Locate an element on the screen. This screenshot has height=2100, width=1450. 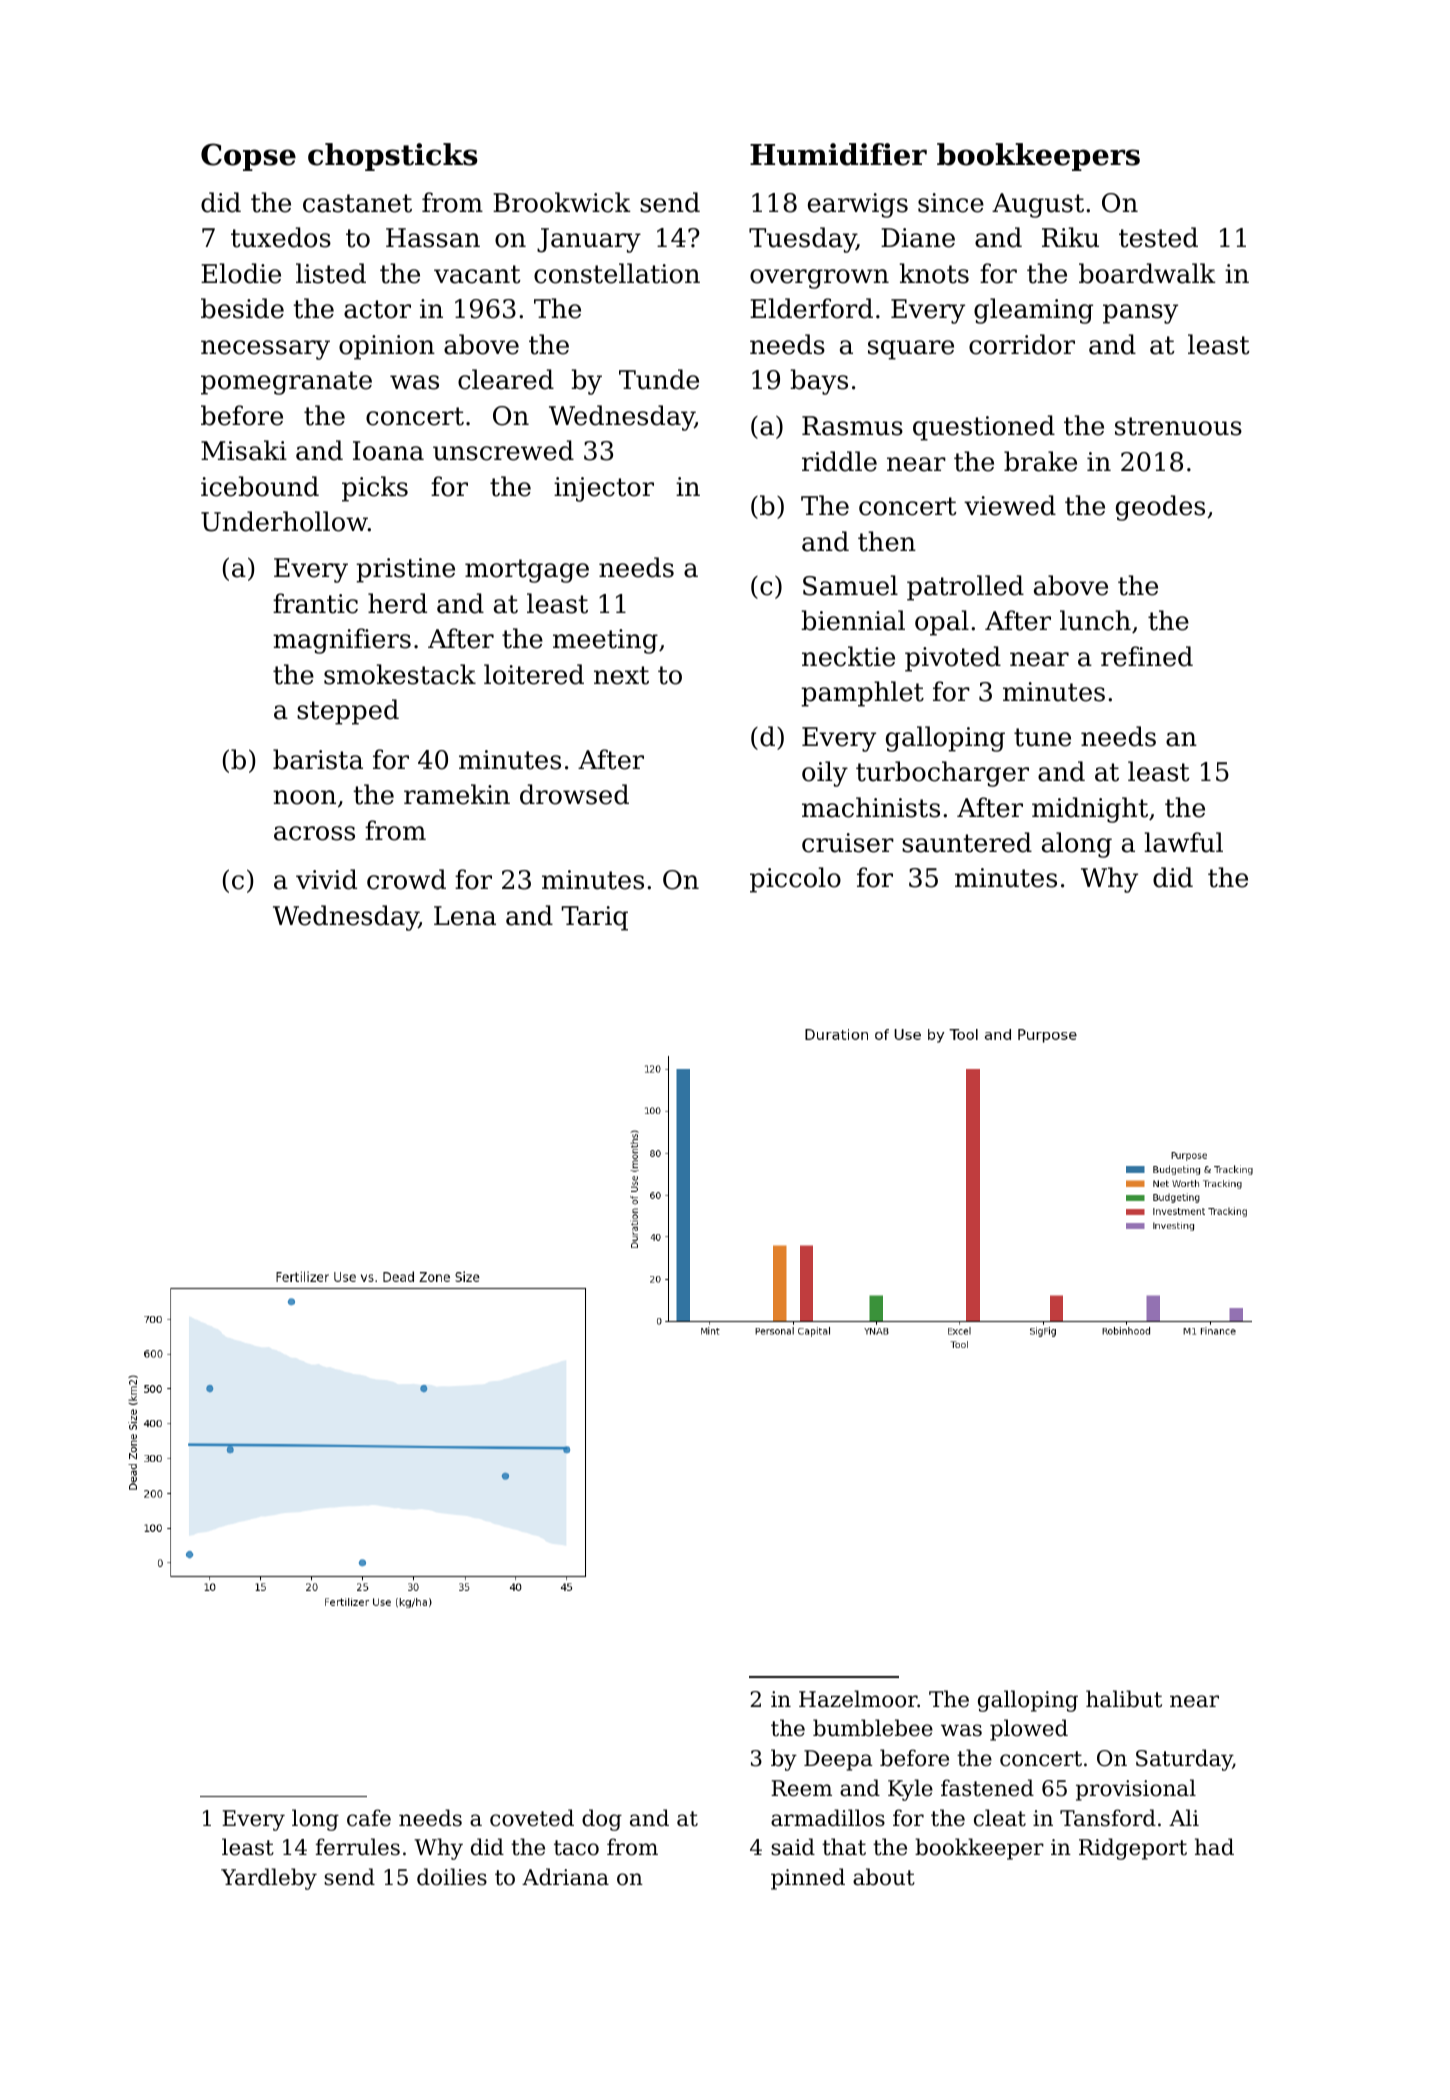
opal is located at coordinates (942, 623).
